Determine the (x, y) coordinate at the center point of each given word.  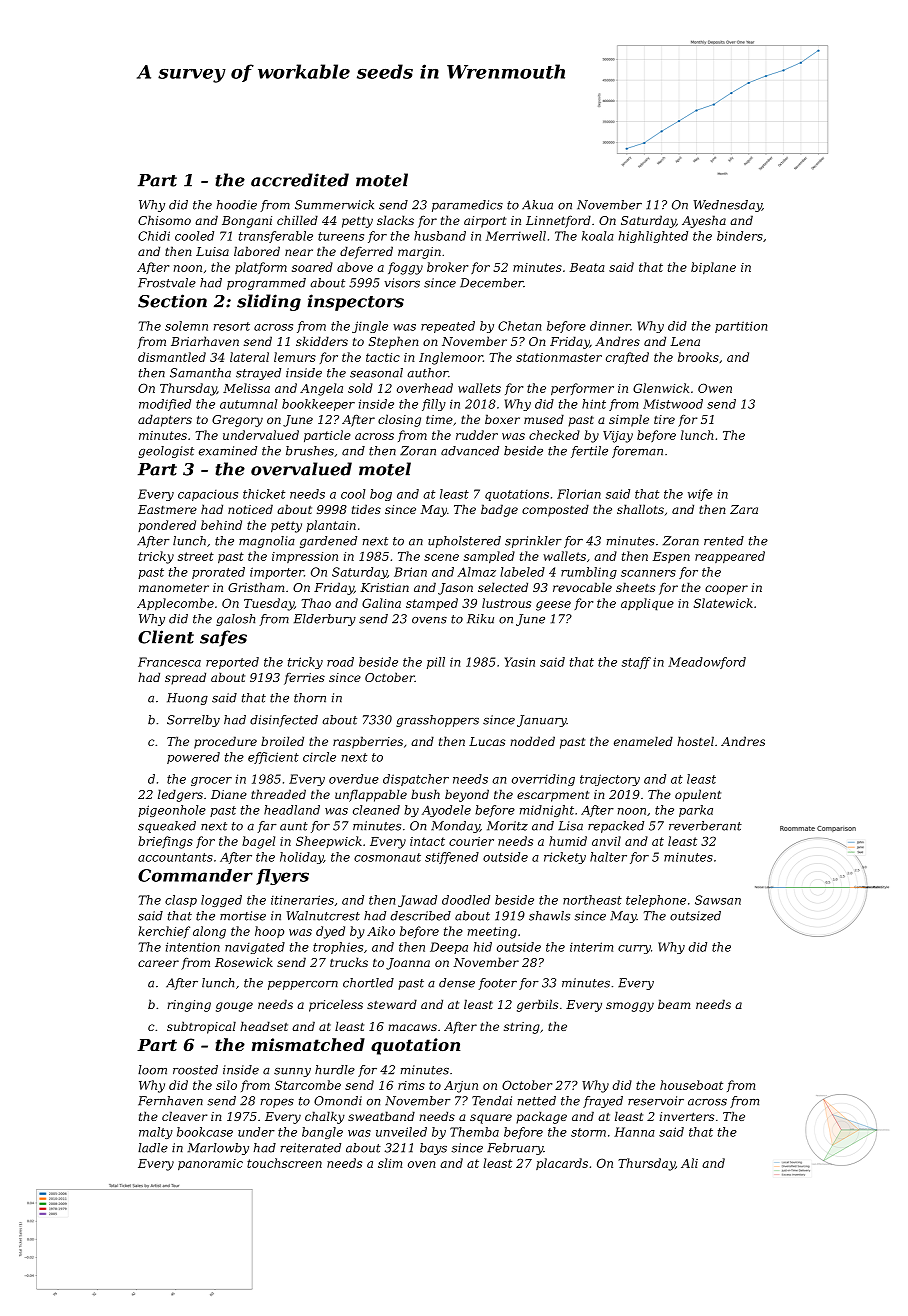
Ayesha (704, 221)
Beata (587, 267)
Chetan (519, 326)
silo (226, 1085)
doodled (466, 900)
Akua (537, 205)
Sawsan (718, 900)
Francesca (169, 662)
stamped (432, 604)
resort (232, 326)
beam (674, 1004)
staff (636, 663)
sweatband (381, 1116)
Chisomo (164, 220)
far (267, 827)
